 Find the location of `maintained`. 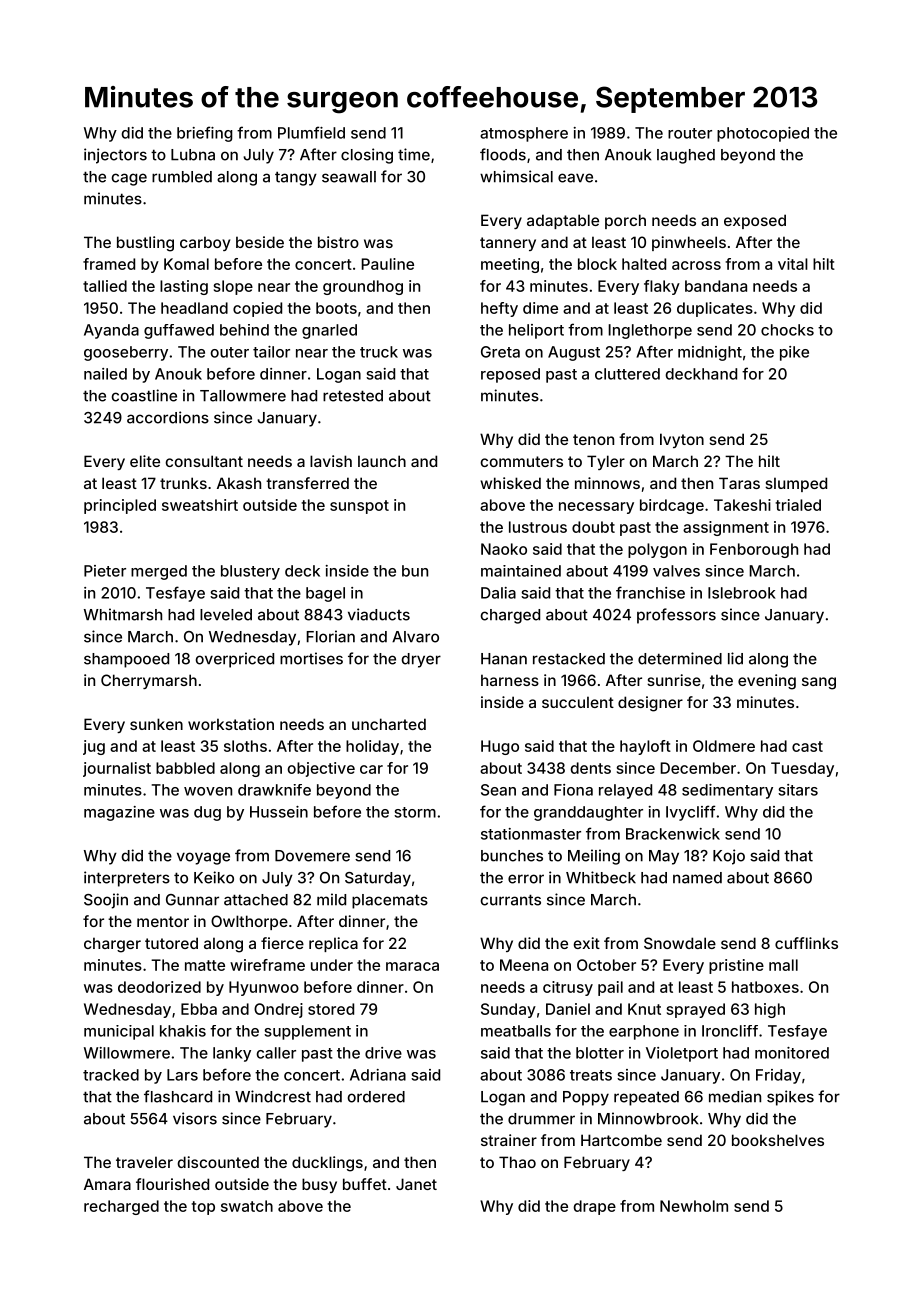

maintained is located at coordinates (521, 571).
